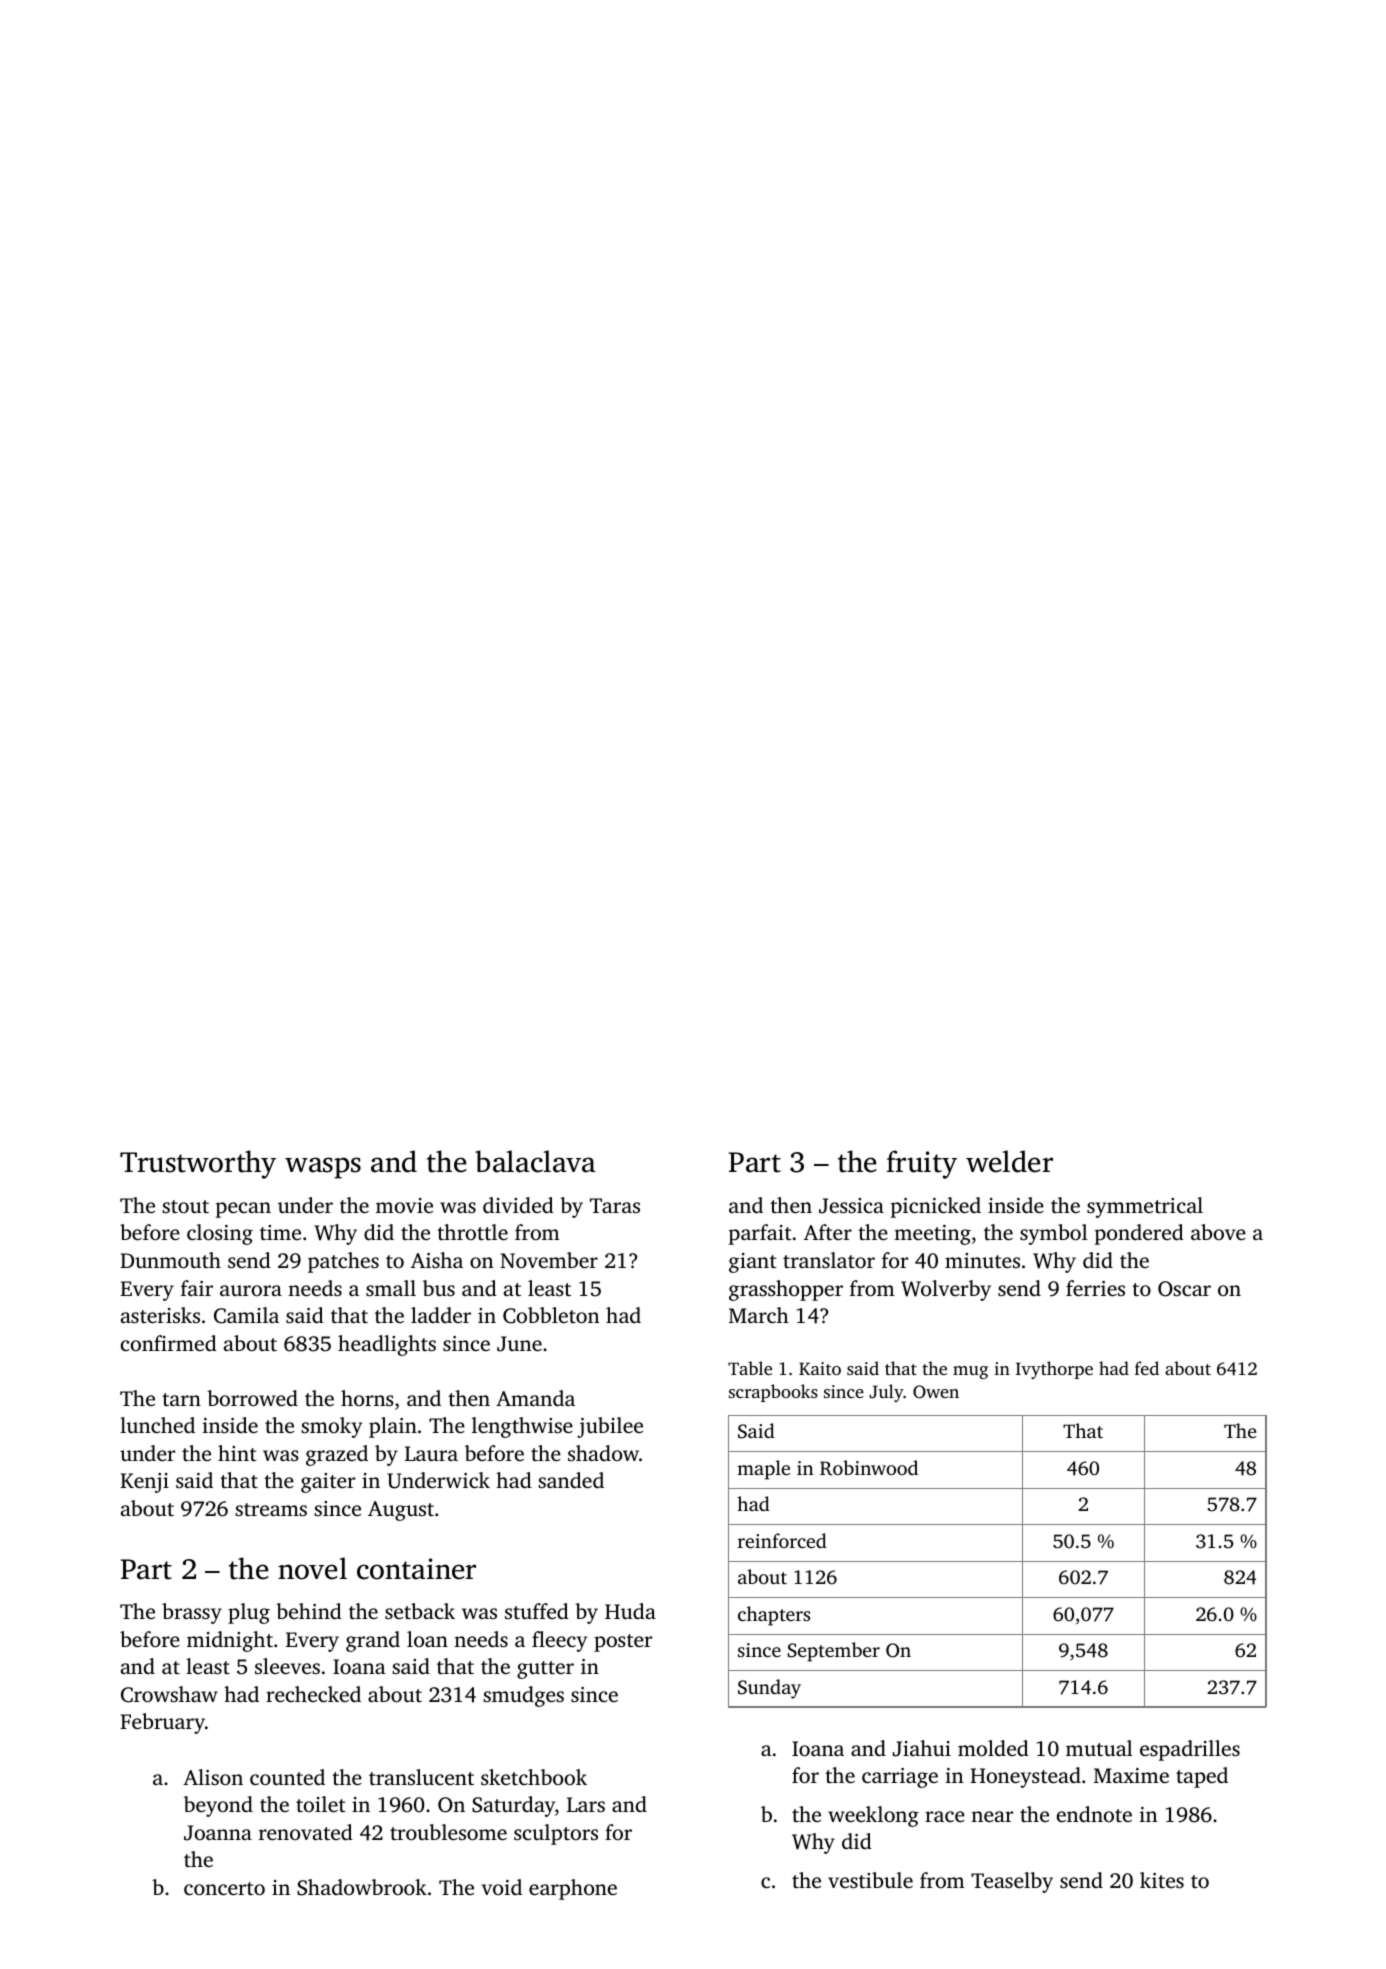 This page has height=1969, width=1386. I want to click on symbol, so click(1054, 1234).
